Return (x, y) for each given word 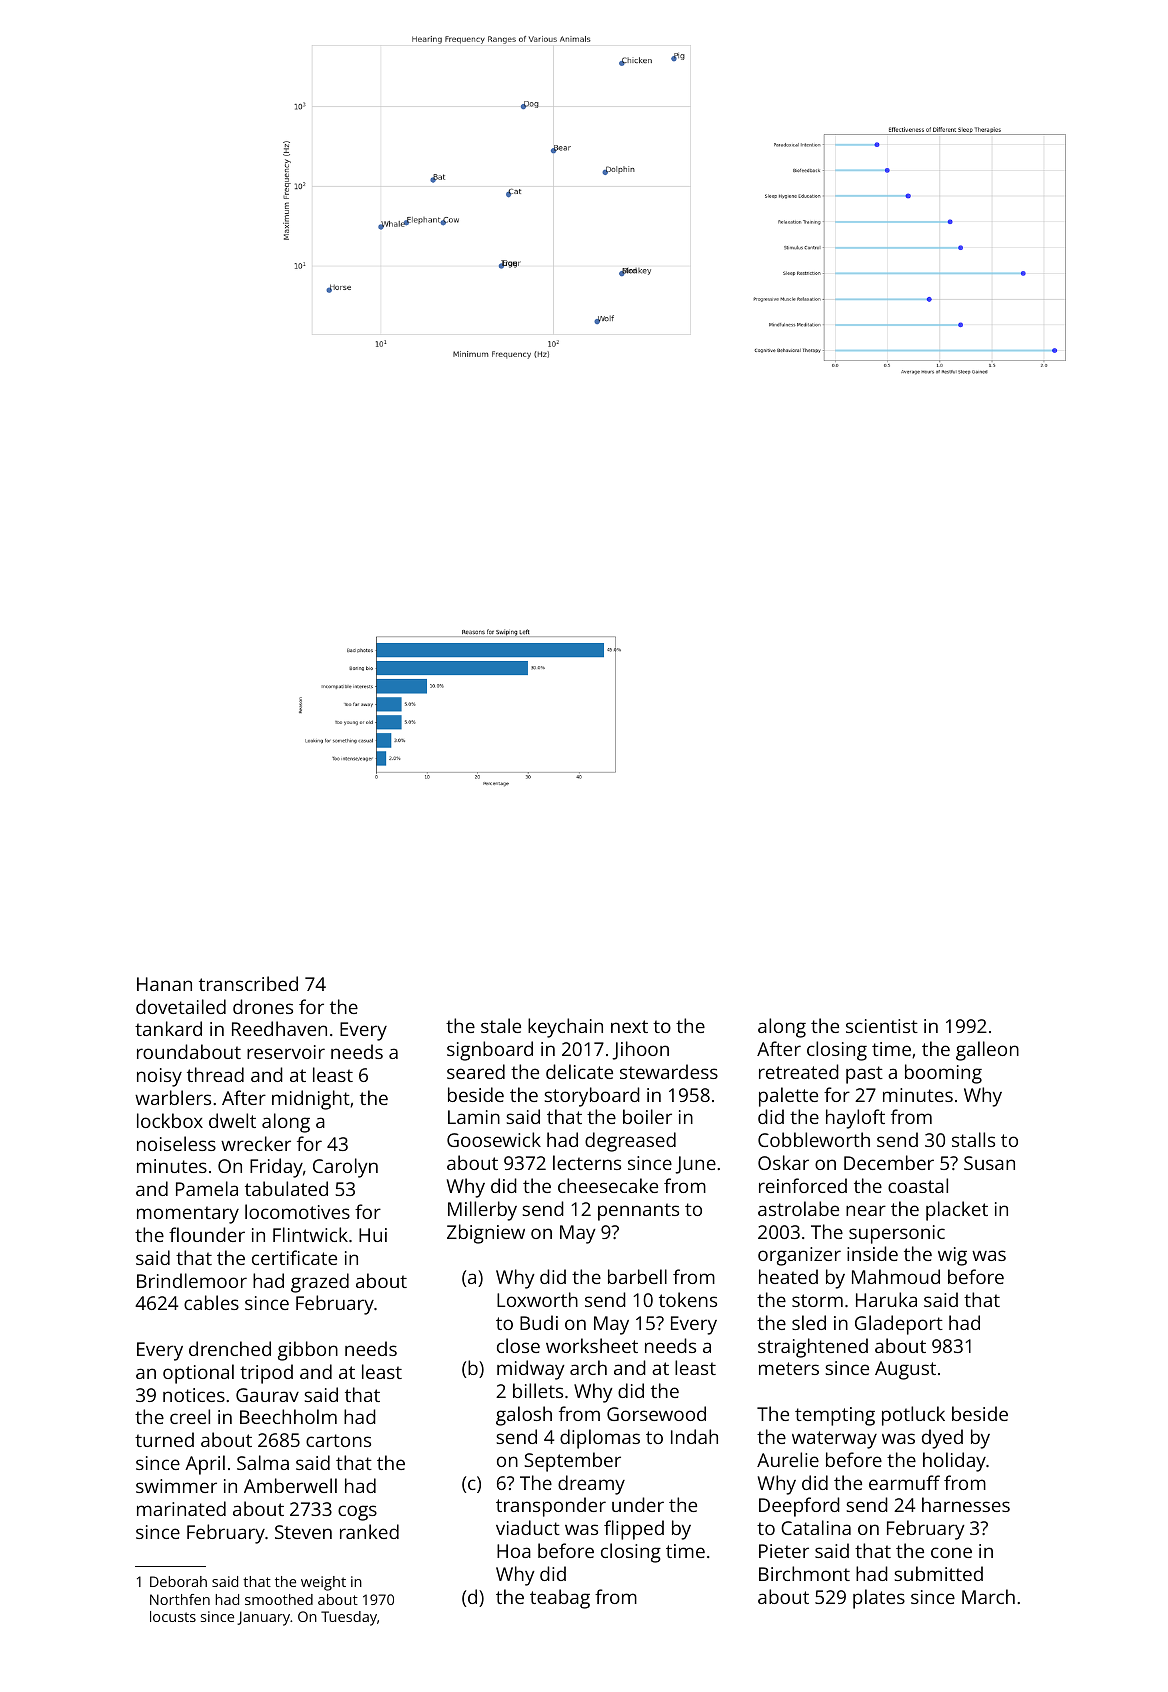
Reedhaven (279, 1028)
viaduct (528, 1527)
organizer (799, 1256)
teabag (560, 1599)
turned (164, 1439)
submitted (939, 1573)
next (629, 1026)
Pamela (207, 1188)
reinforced (803, 1185)
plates (879, 1599)
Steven (303, 1532)
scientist (882, 1026)
